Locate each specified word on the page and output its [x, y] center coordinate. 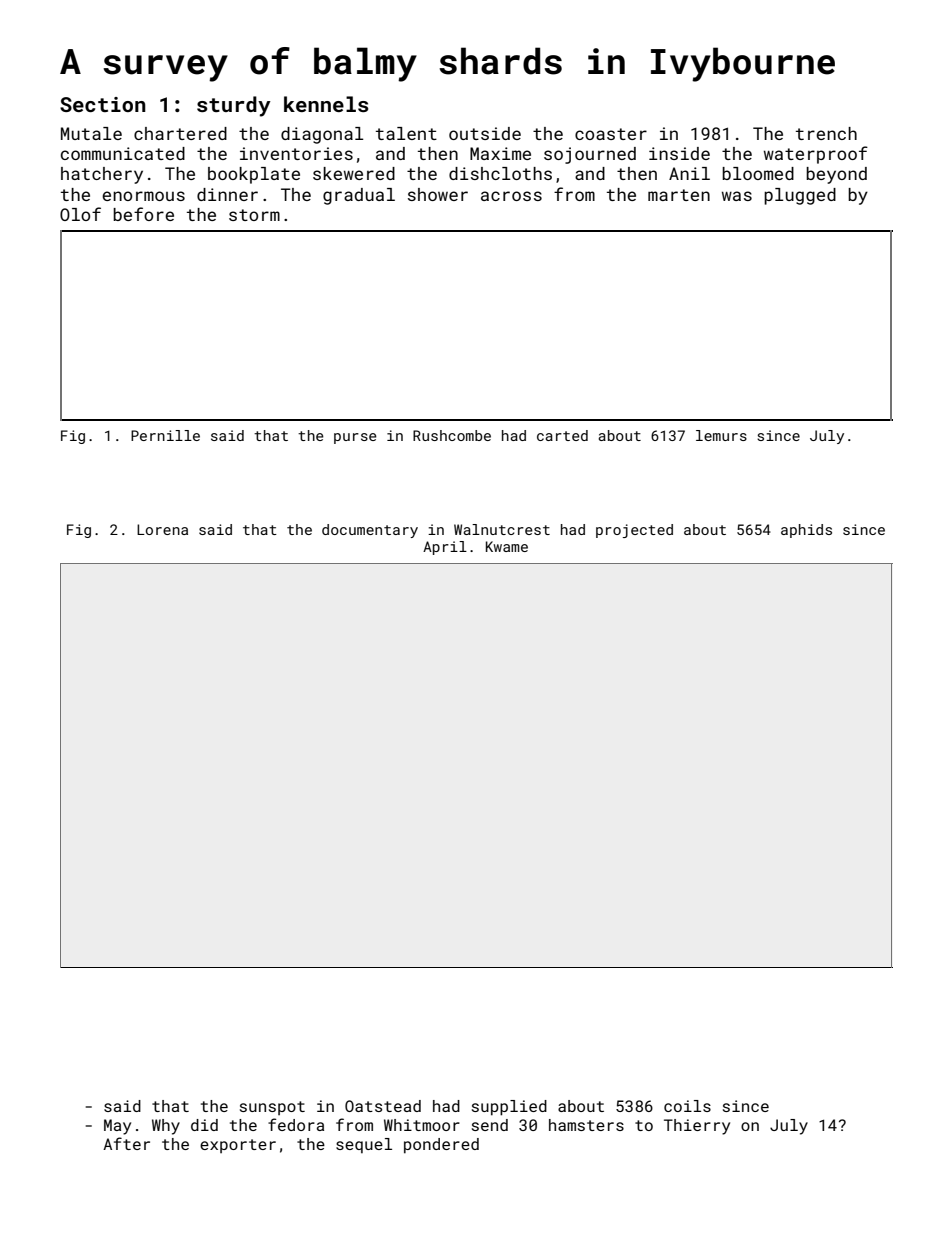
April [445, 548]
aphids [806, 531]
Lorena [162, 529]
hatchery [102, 175]
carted [562, 435]
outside [485, 133]
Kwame [507, 546]
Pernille [165, 435]
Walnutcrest [502, 529]
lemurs [721, 435]
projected [634, 531]
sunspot [272, 1108]
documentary [370, 531]
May [117, 1127]
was [737, 196]
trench [826, 133]
